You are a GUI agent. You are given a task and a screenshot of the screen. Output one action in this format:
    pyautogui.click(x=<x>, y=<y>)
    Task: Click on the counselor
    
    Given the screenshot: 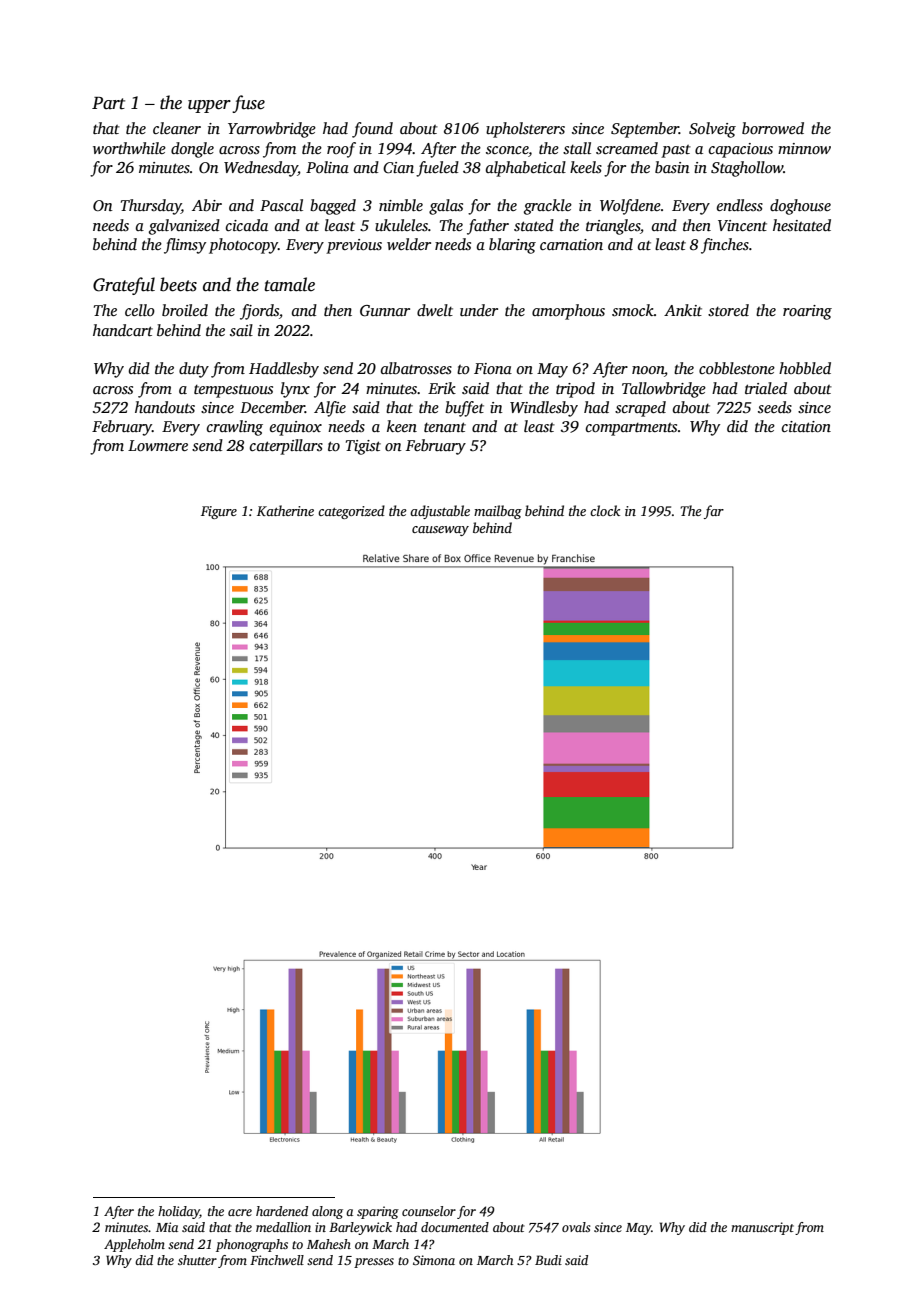 What is the action you would take?
    pyautogui.click(x=429, y=1211)
